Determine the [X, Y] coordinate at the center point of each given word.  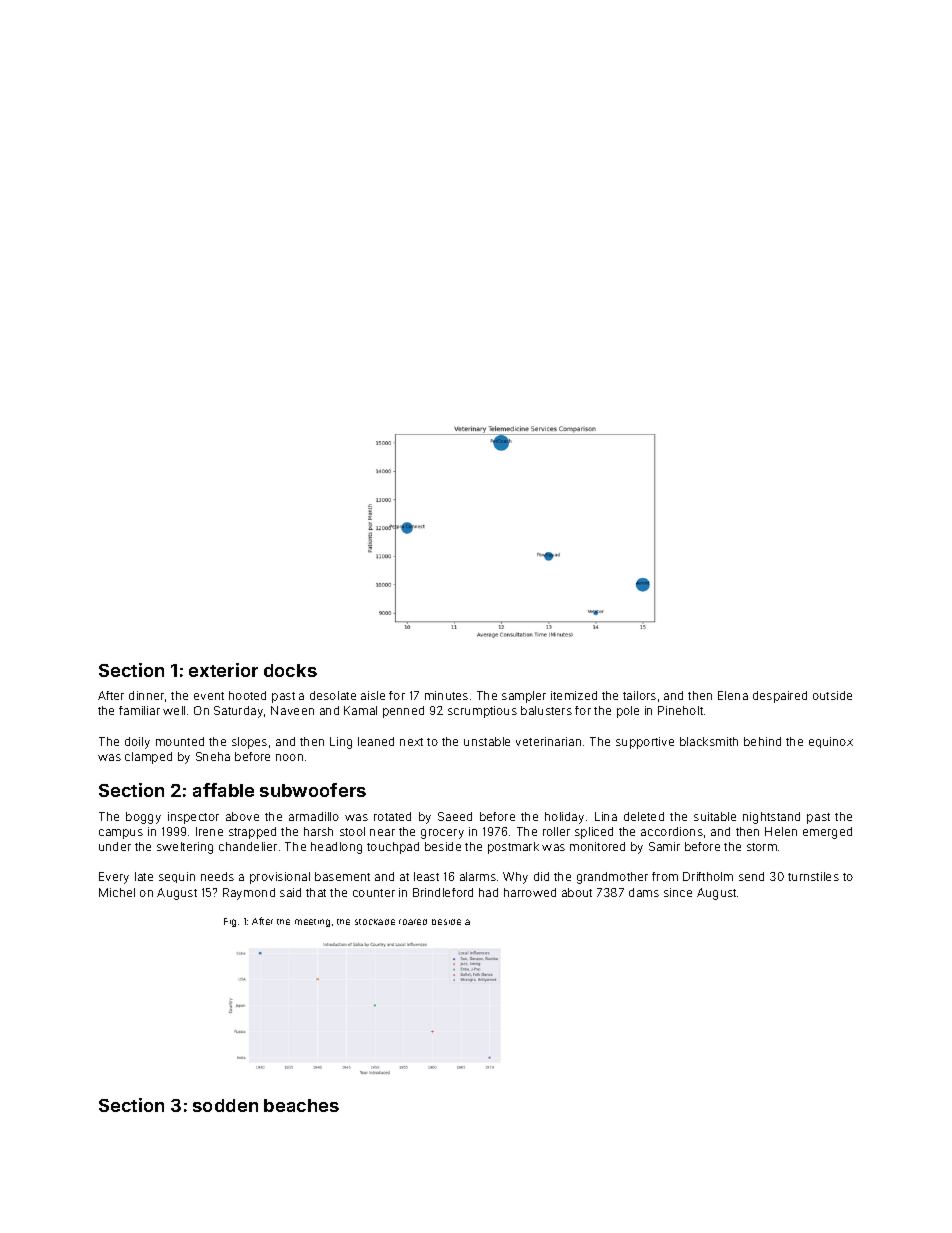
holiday [564, 818]
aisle [373, 695]
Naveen [292, 710]
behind [762, 741]
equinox [831, 742]
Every [114, 878]
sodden [225, 1105]
